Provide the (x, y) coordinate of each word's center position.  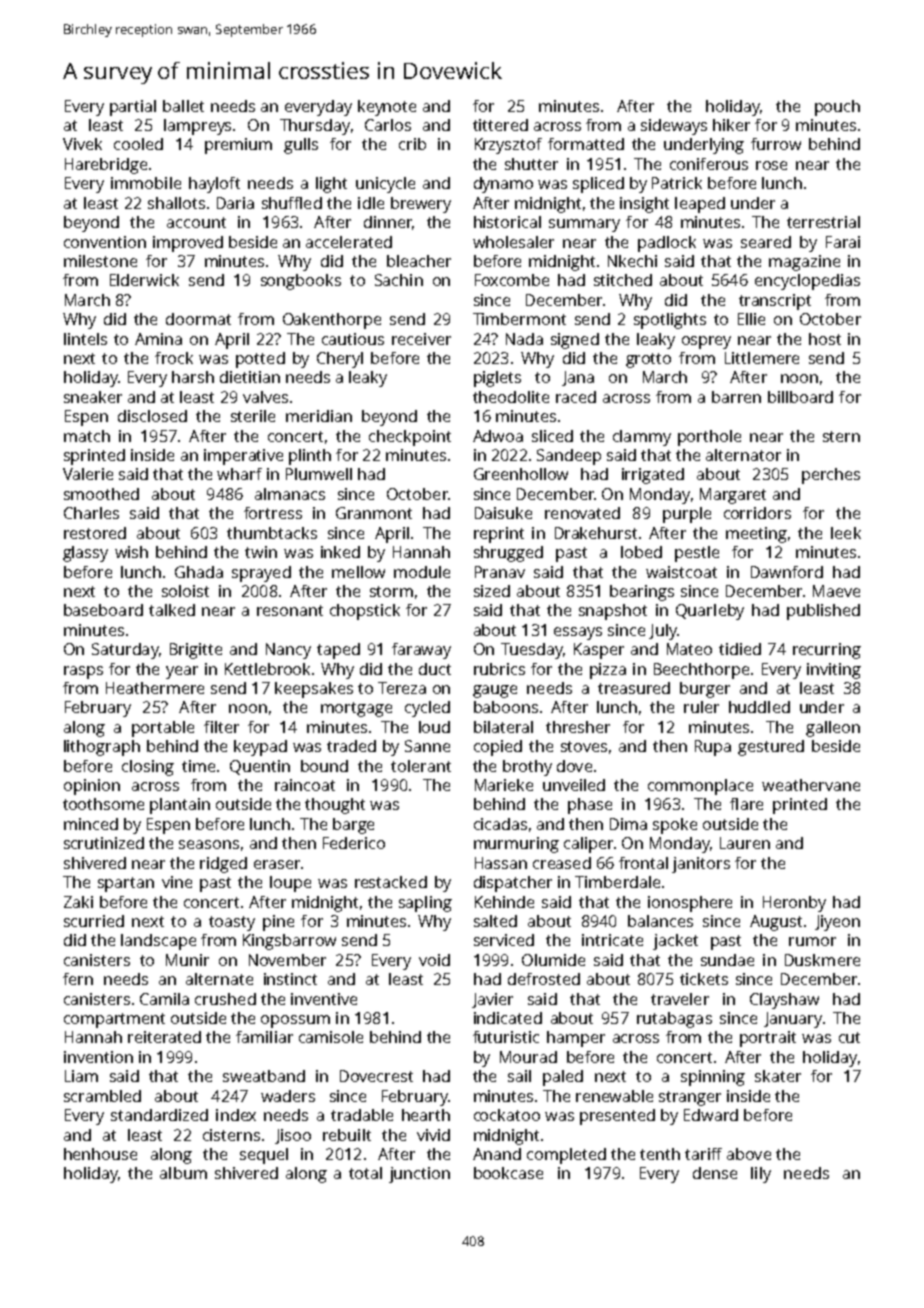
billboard (800, 397)
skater (778, 1076)
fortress (273, 513)
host (825, 339)
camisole (331, 1037)
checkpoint (410, 438)
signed (575, 341)
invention (98, 1057)
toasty (232, 923)
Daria (235, 203)
